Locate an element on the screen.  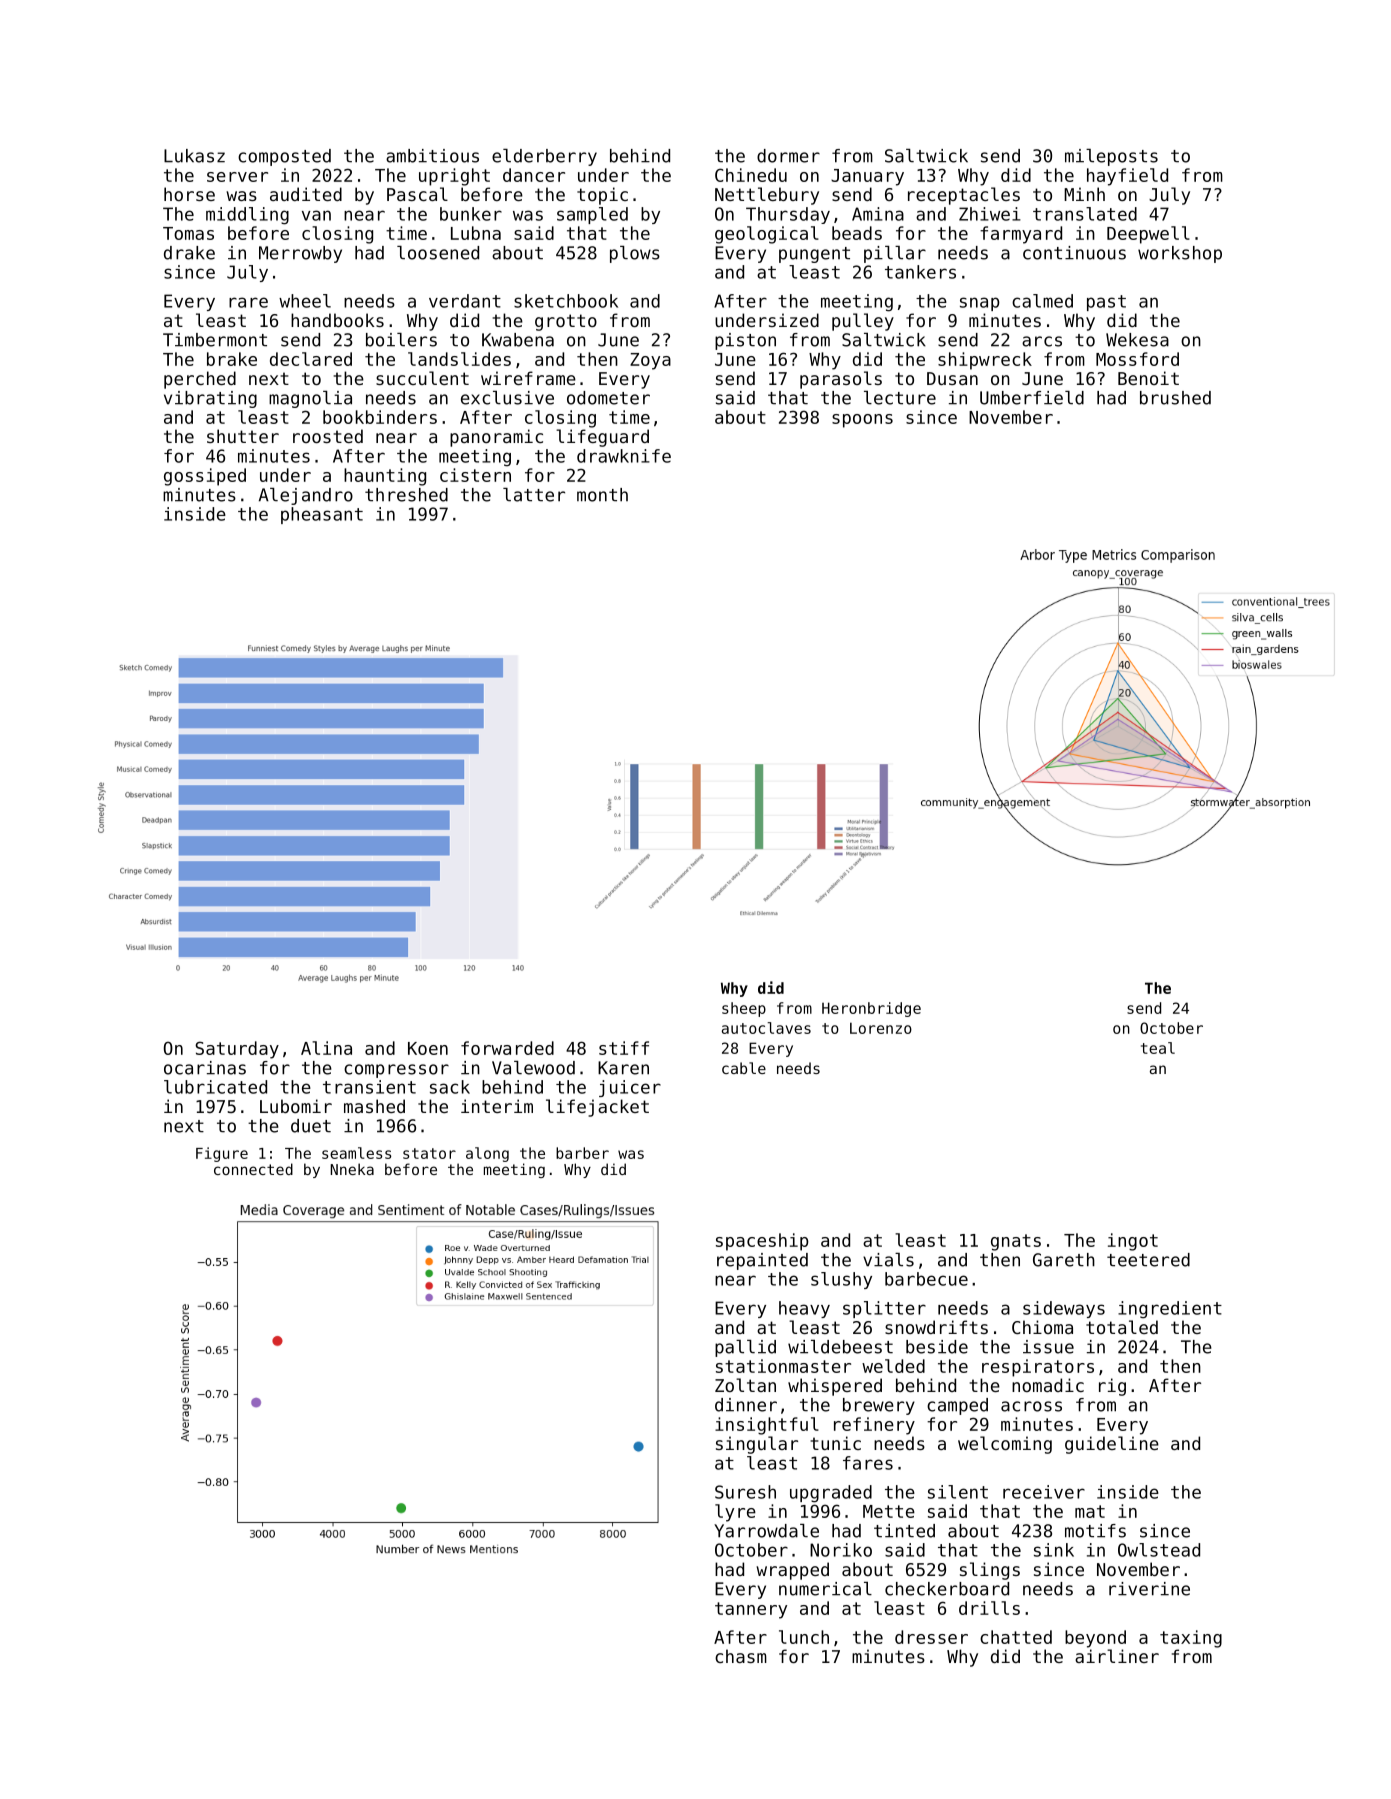
elderberry is located at coordinates (544, 157).
